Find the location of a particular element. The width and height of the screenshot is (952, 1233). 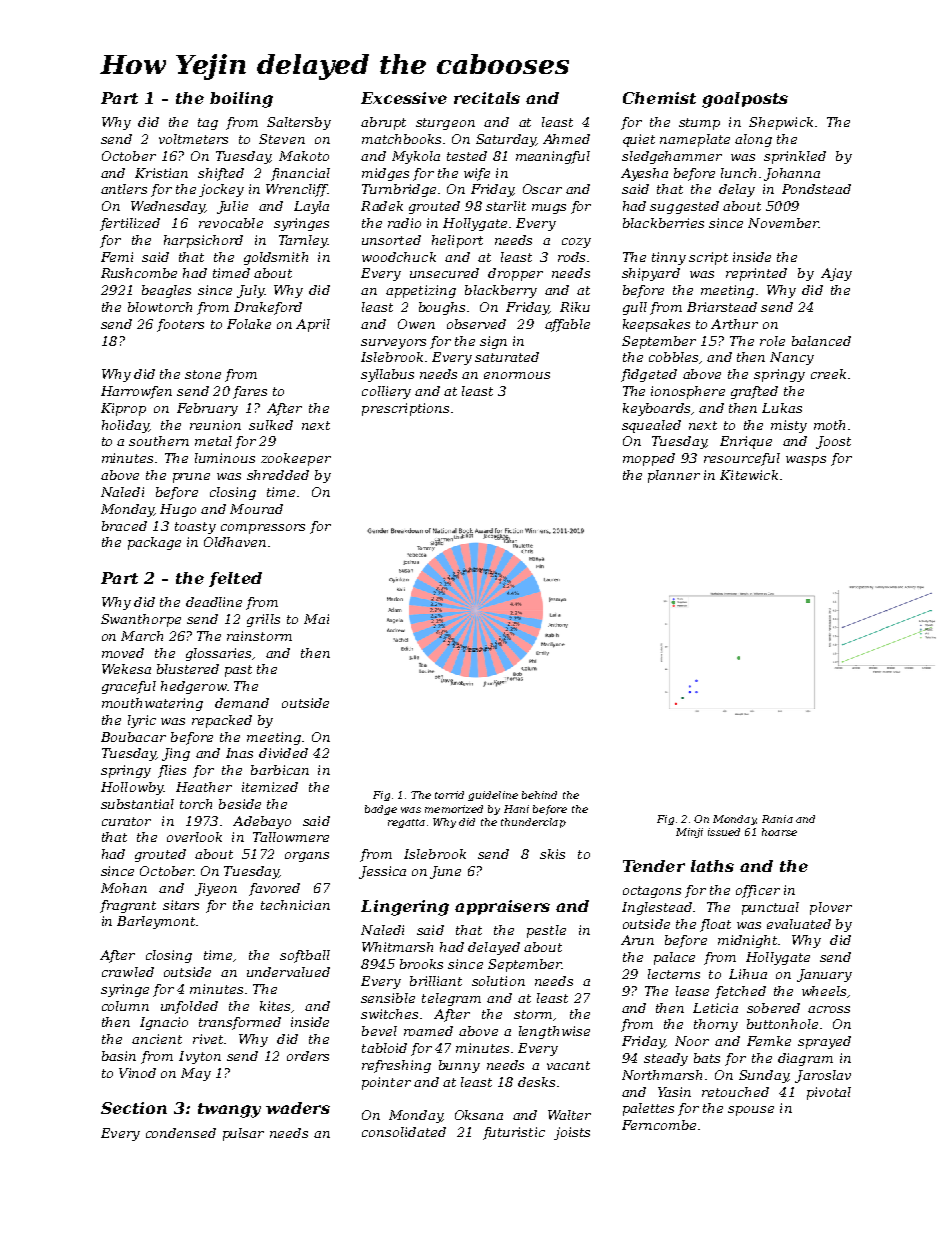

squealed is located at coordinates (651, 426).
